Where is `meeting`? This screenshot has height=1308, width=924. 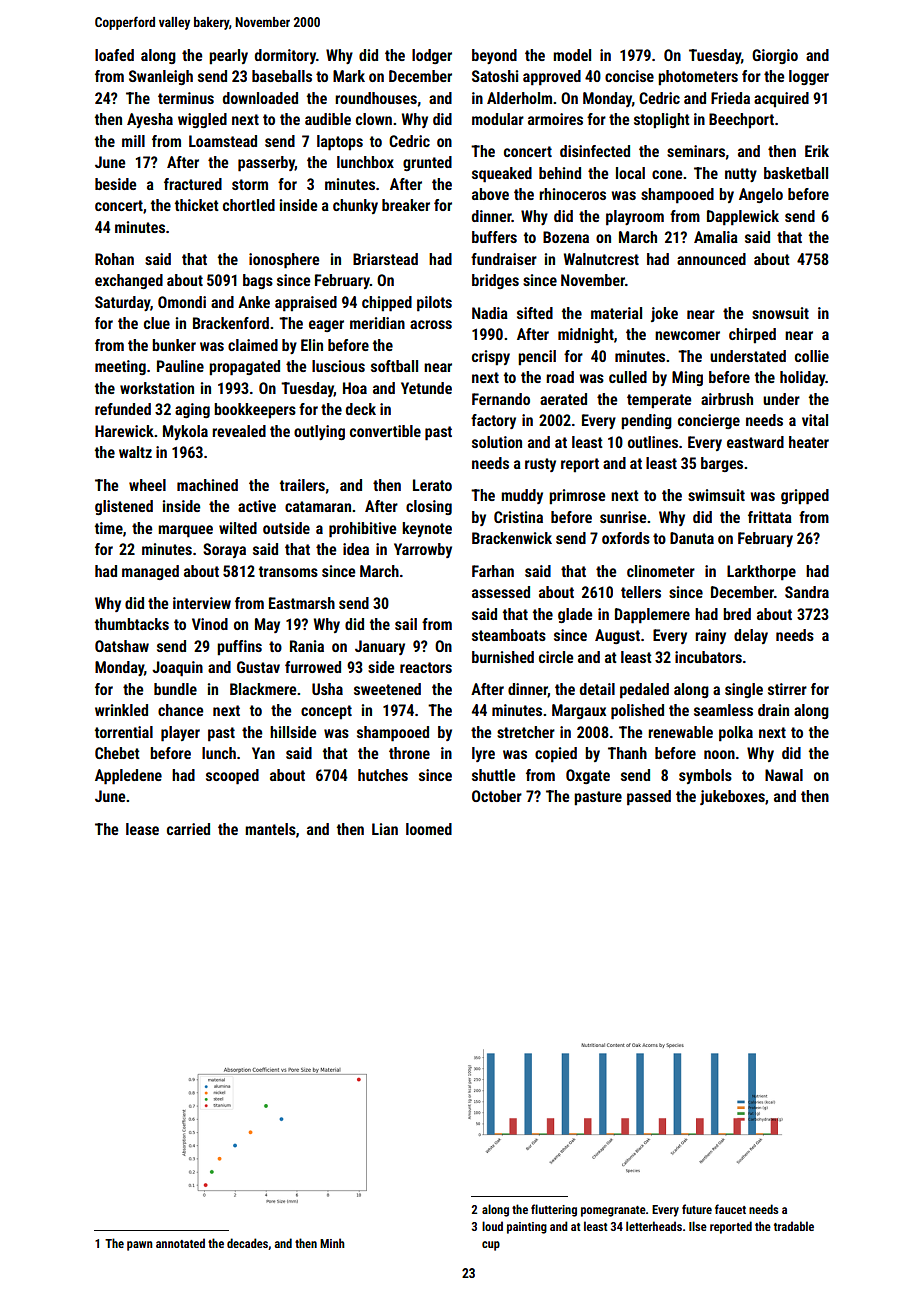 meeting is located at coordinates (120, 367).
